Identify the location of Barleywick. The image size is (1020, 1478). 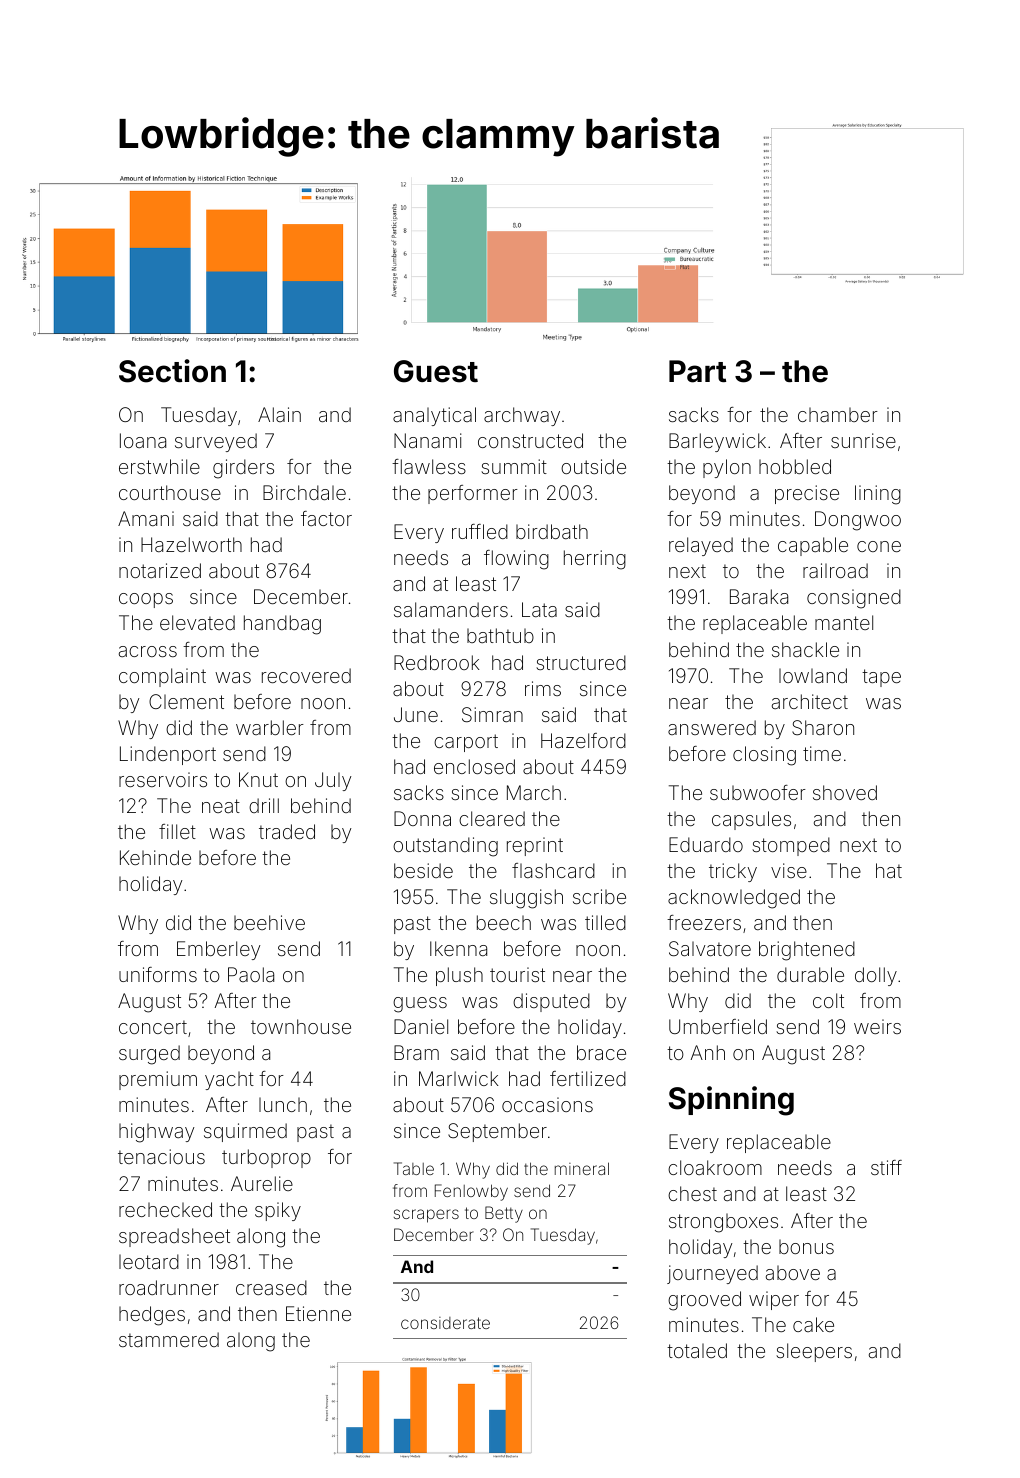
(717, 442).
